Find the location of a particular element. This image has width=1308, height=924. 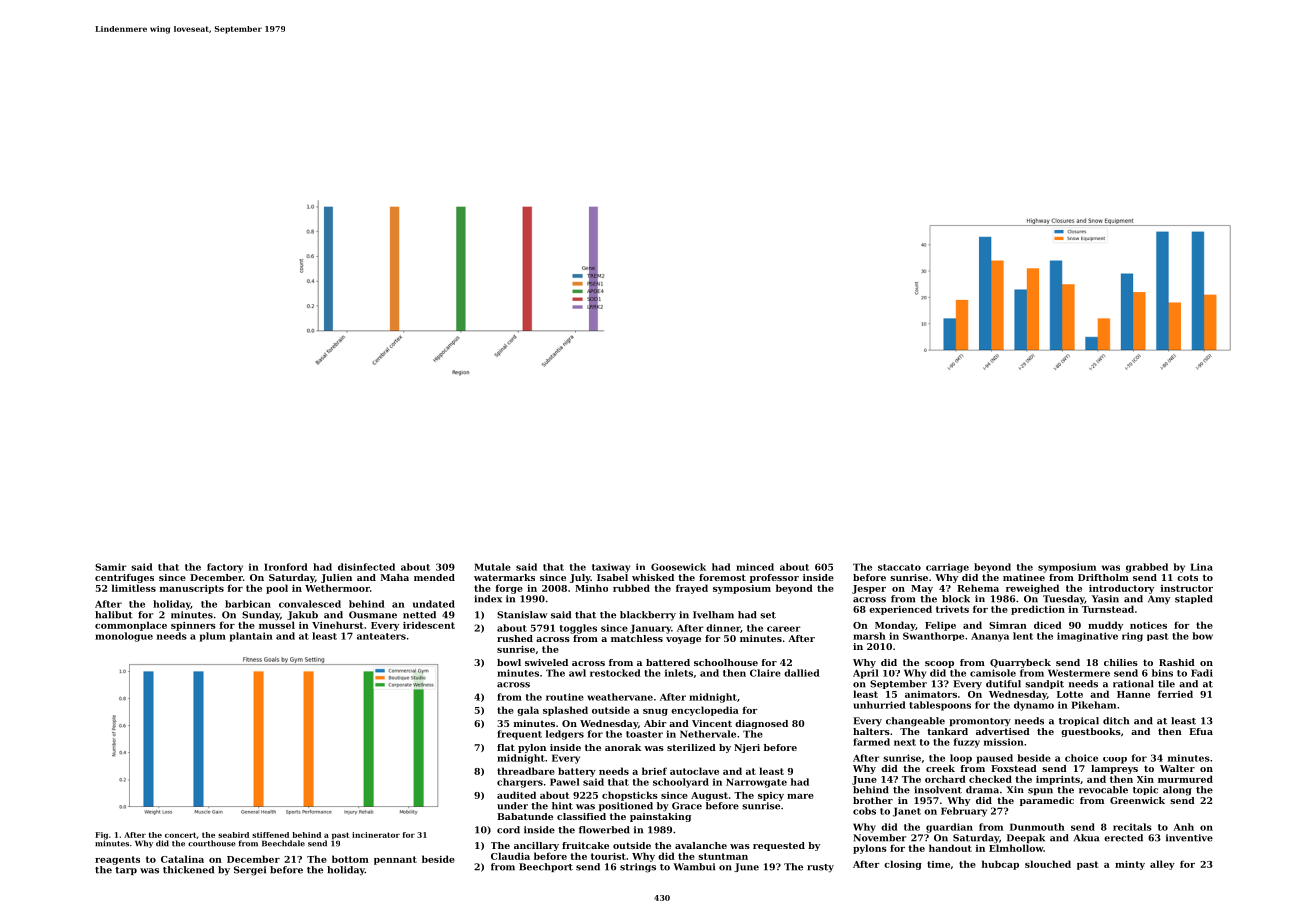

Pikeham is located at coordinates (1093, 705).
